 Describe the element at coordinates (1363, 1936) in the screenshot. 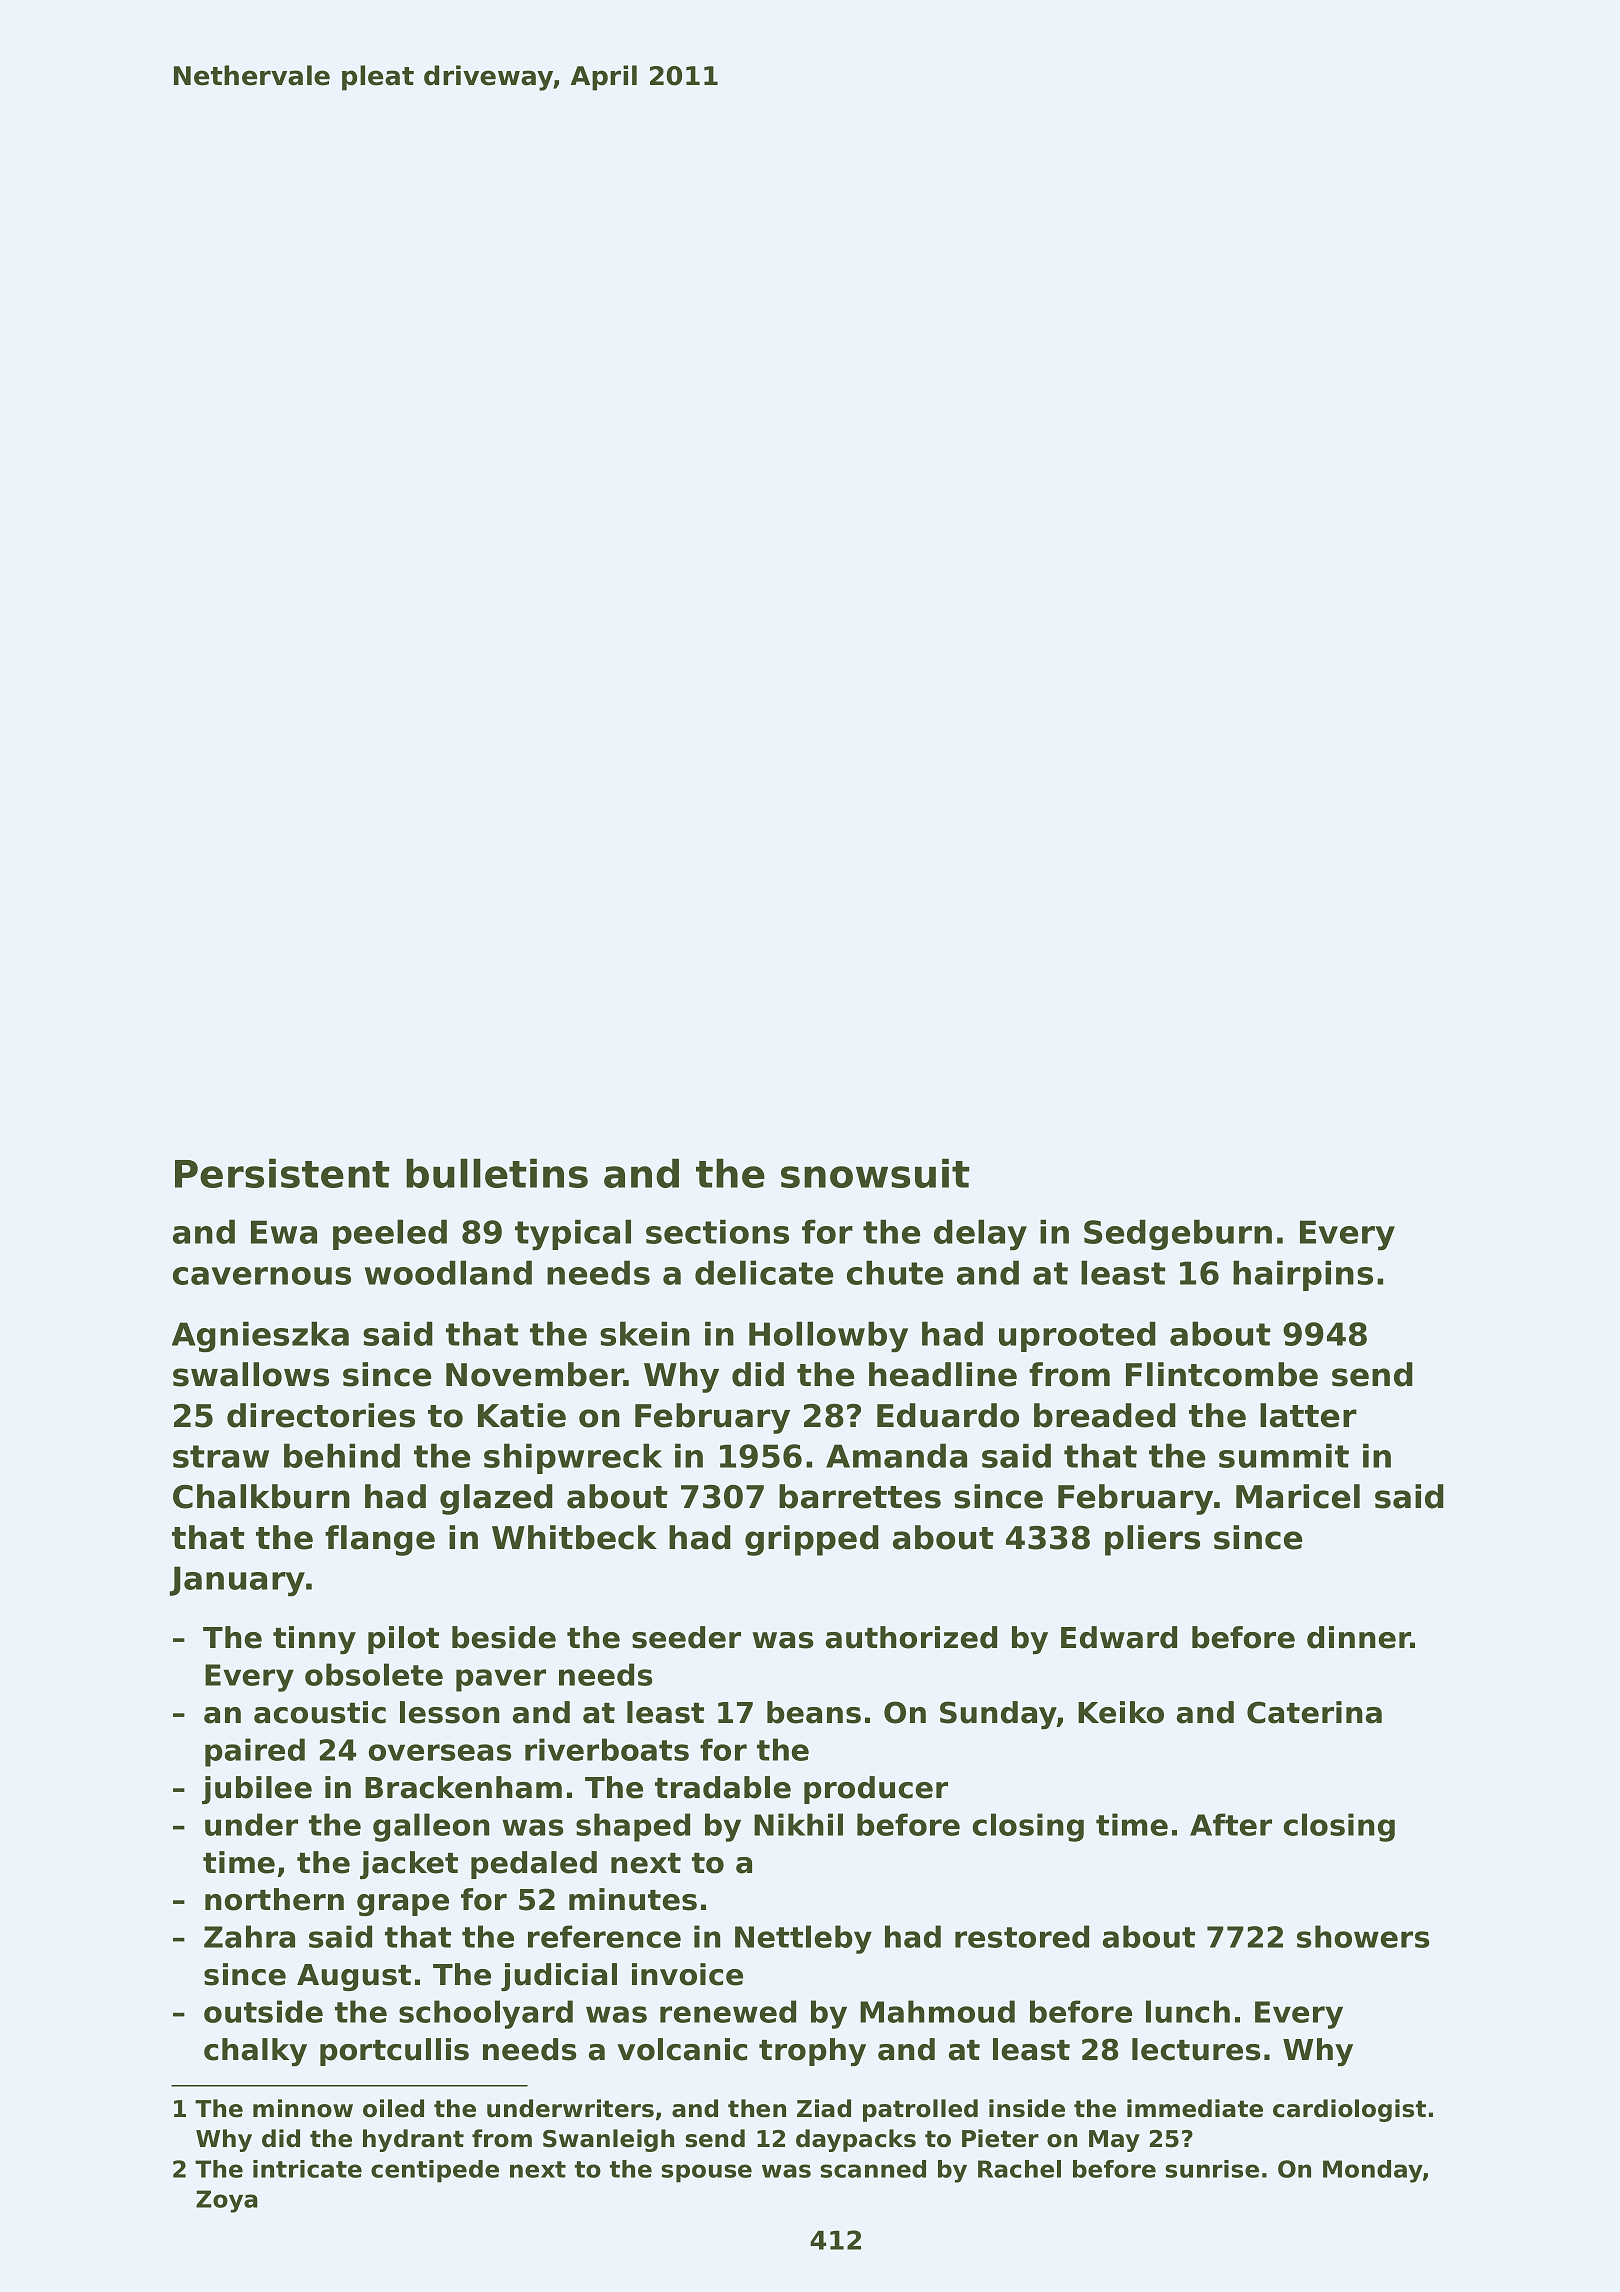

I see `showers` at that location.
